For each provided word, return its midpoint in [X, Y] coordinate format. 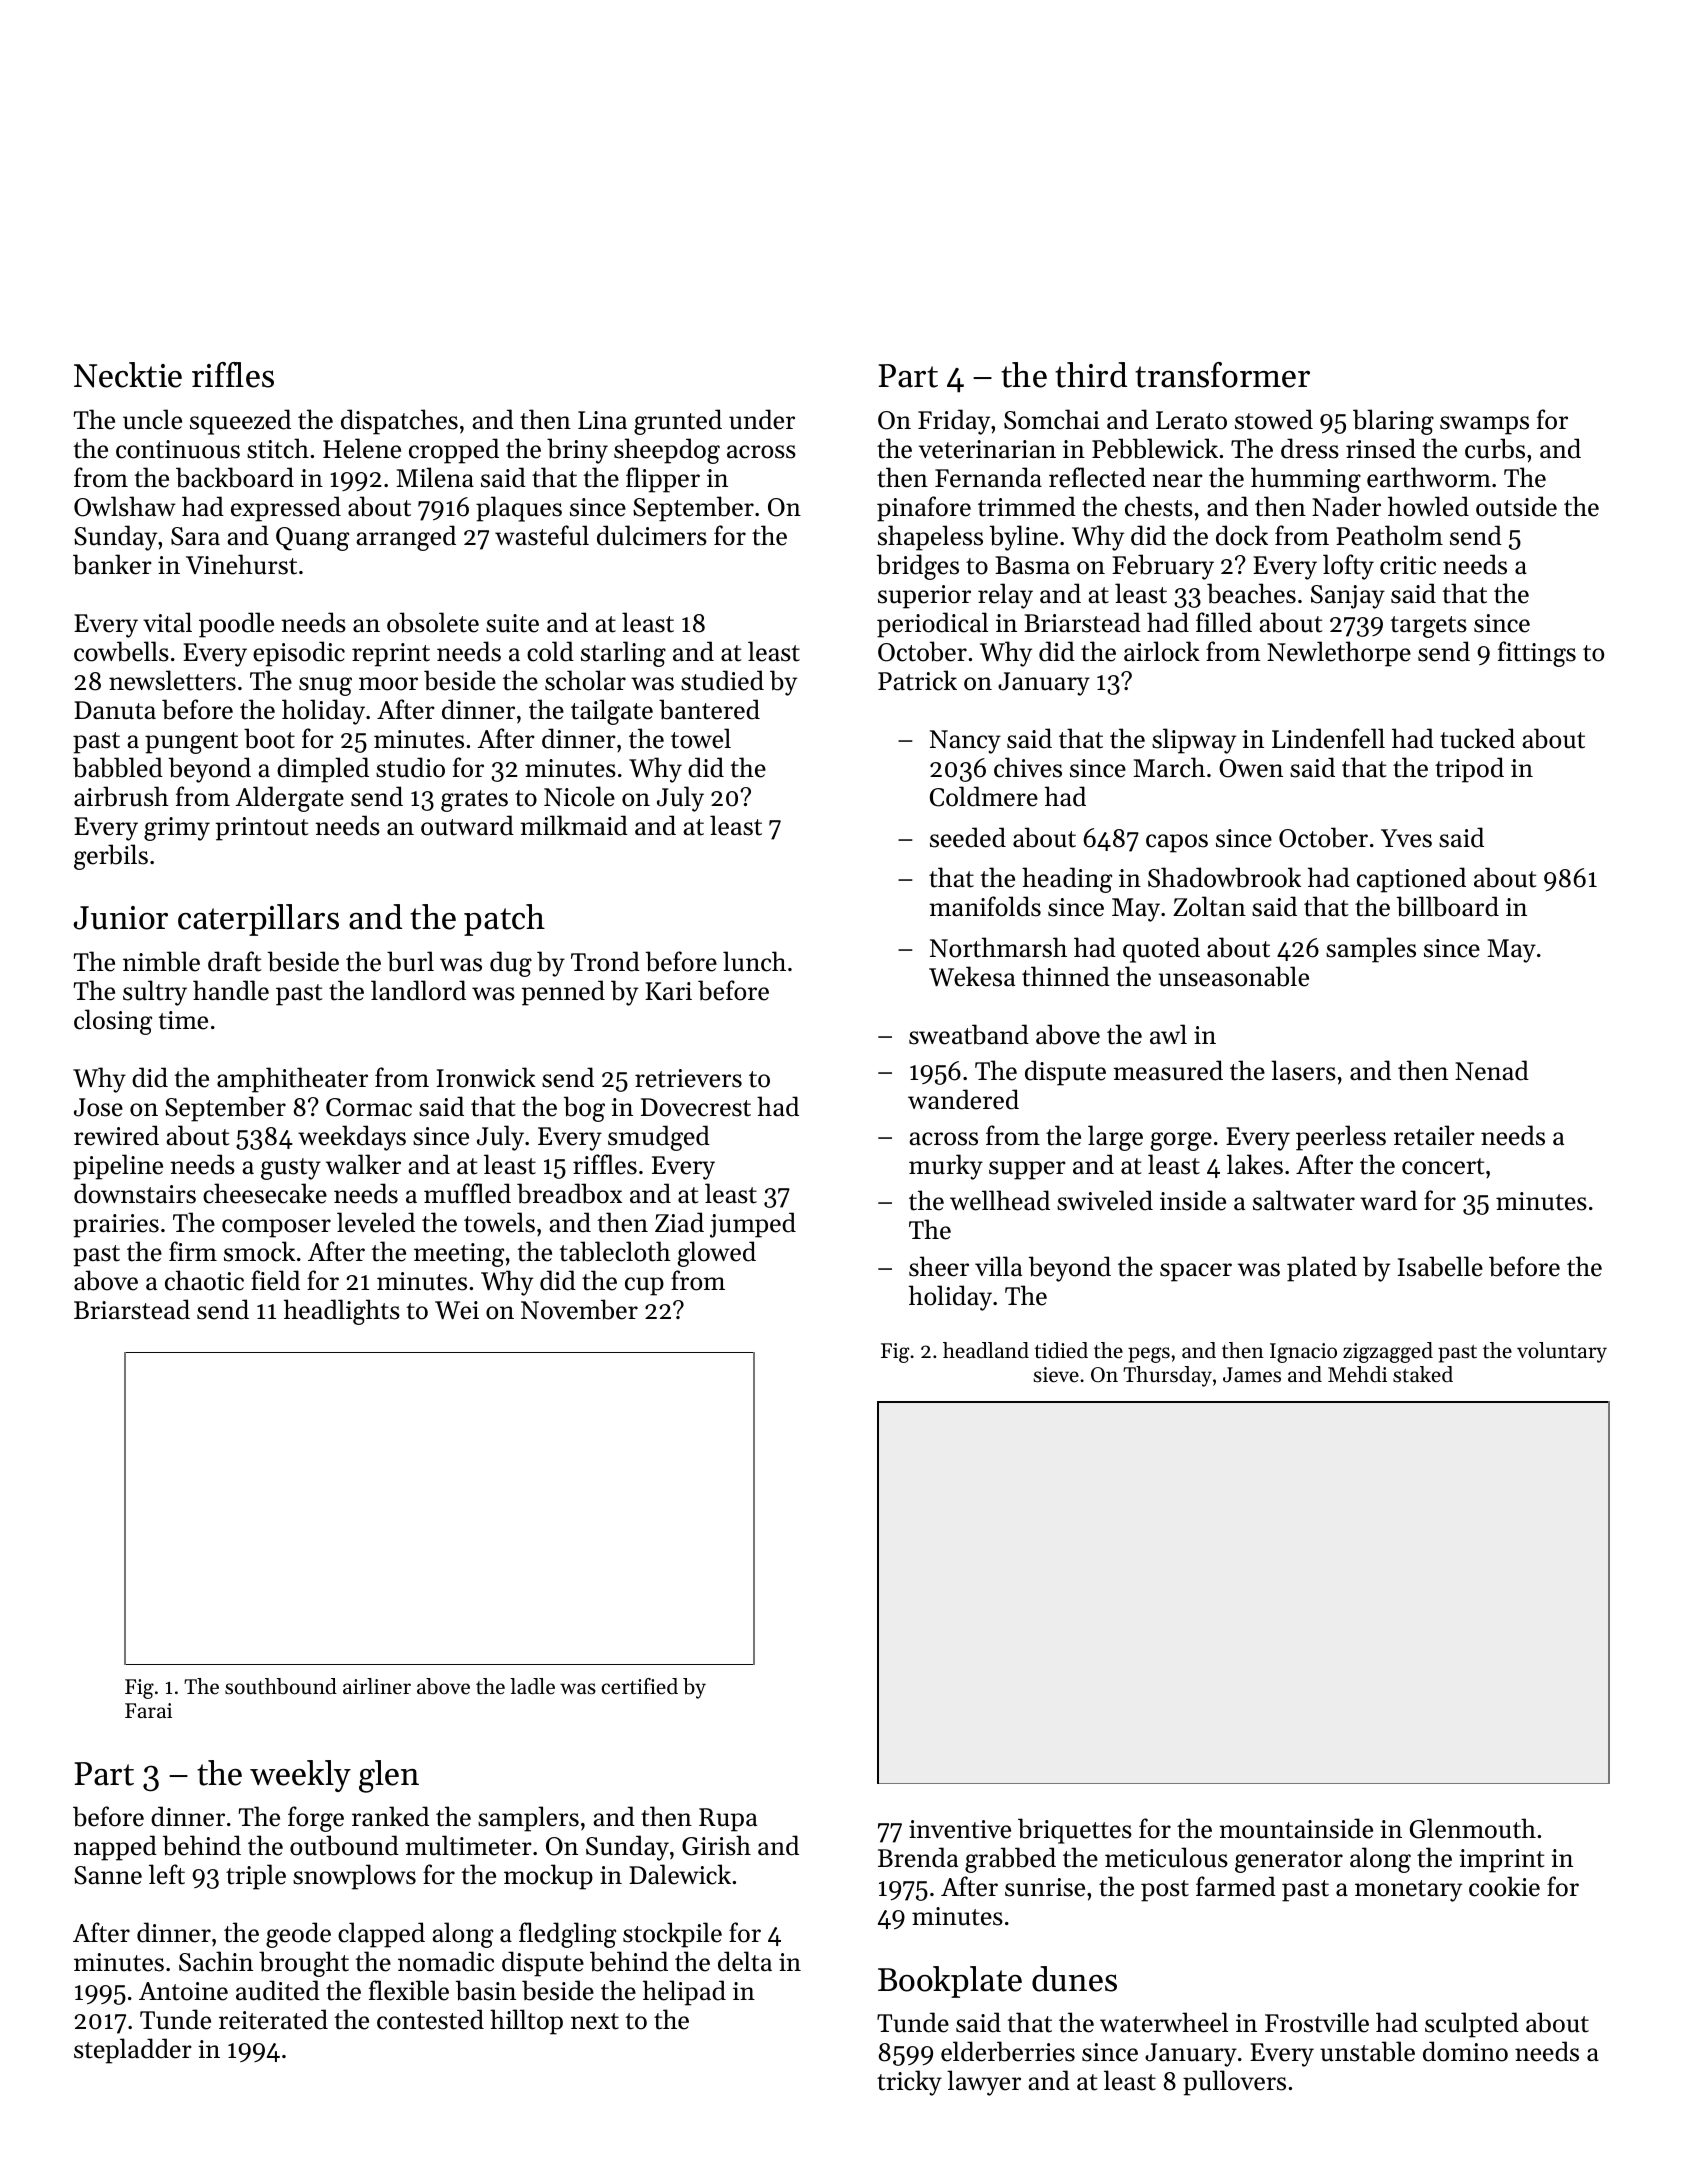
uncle [152, 419]
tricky [909, 2083]
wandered [963, 1099]
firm [193, 1251]
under [762, 419]
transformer [1222, 375]
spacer [1196, 1272]
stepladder [133, 2051]
